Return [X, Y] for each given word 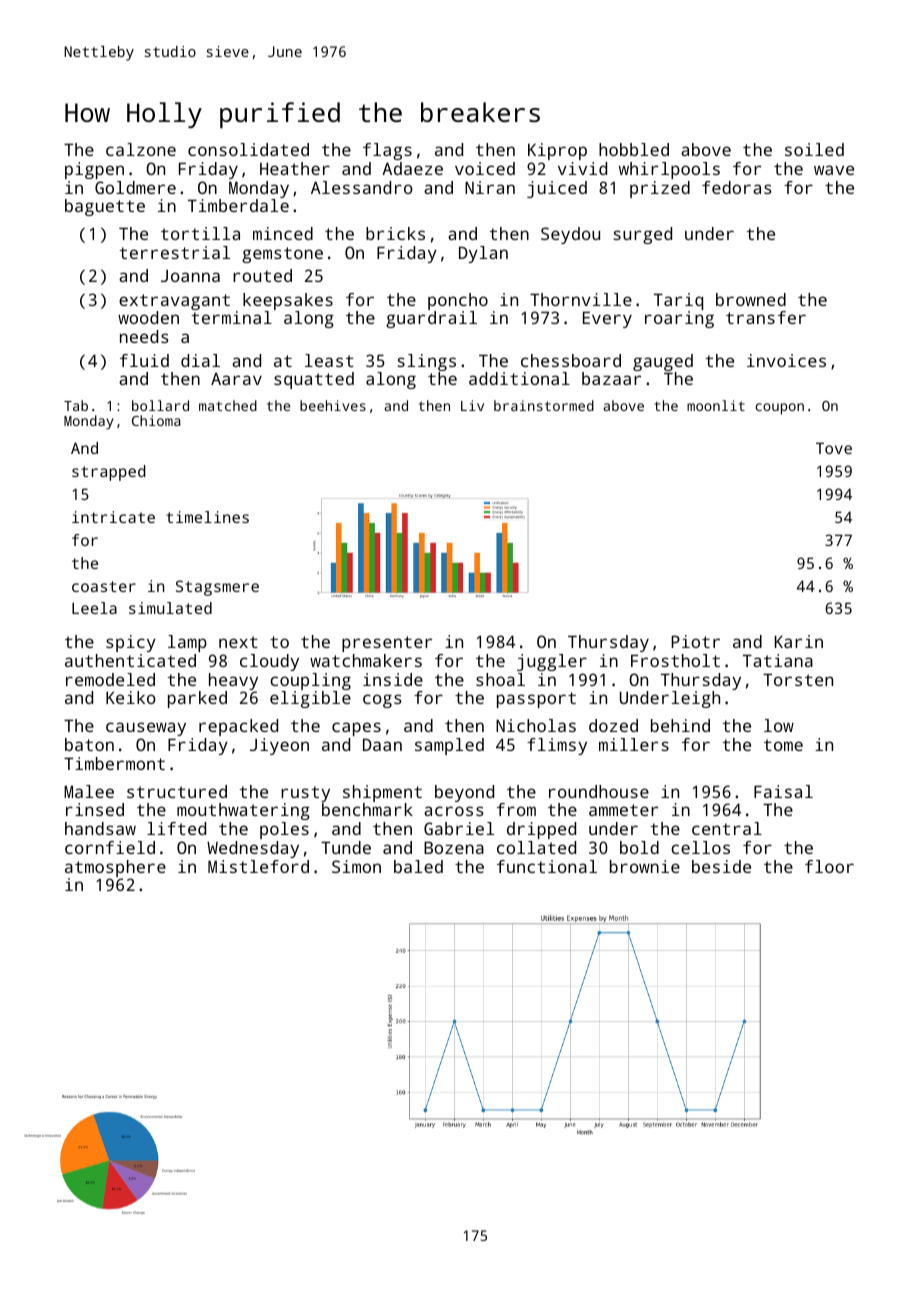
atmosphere [115, 868]
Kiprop [557, 151]
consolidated [248, 149]
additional [519, 378]
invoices [786, 360]
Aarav [236, 378]
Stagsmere [217, 588]
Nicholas [536, 725]
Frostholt [675, 660]
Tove [834, 448]
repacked [238, 727]
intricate [113, 517]
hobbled [634, 149]
